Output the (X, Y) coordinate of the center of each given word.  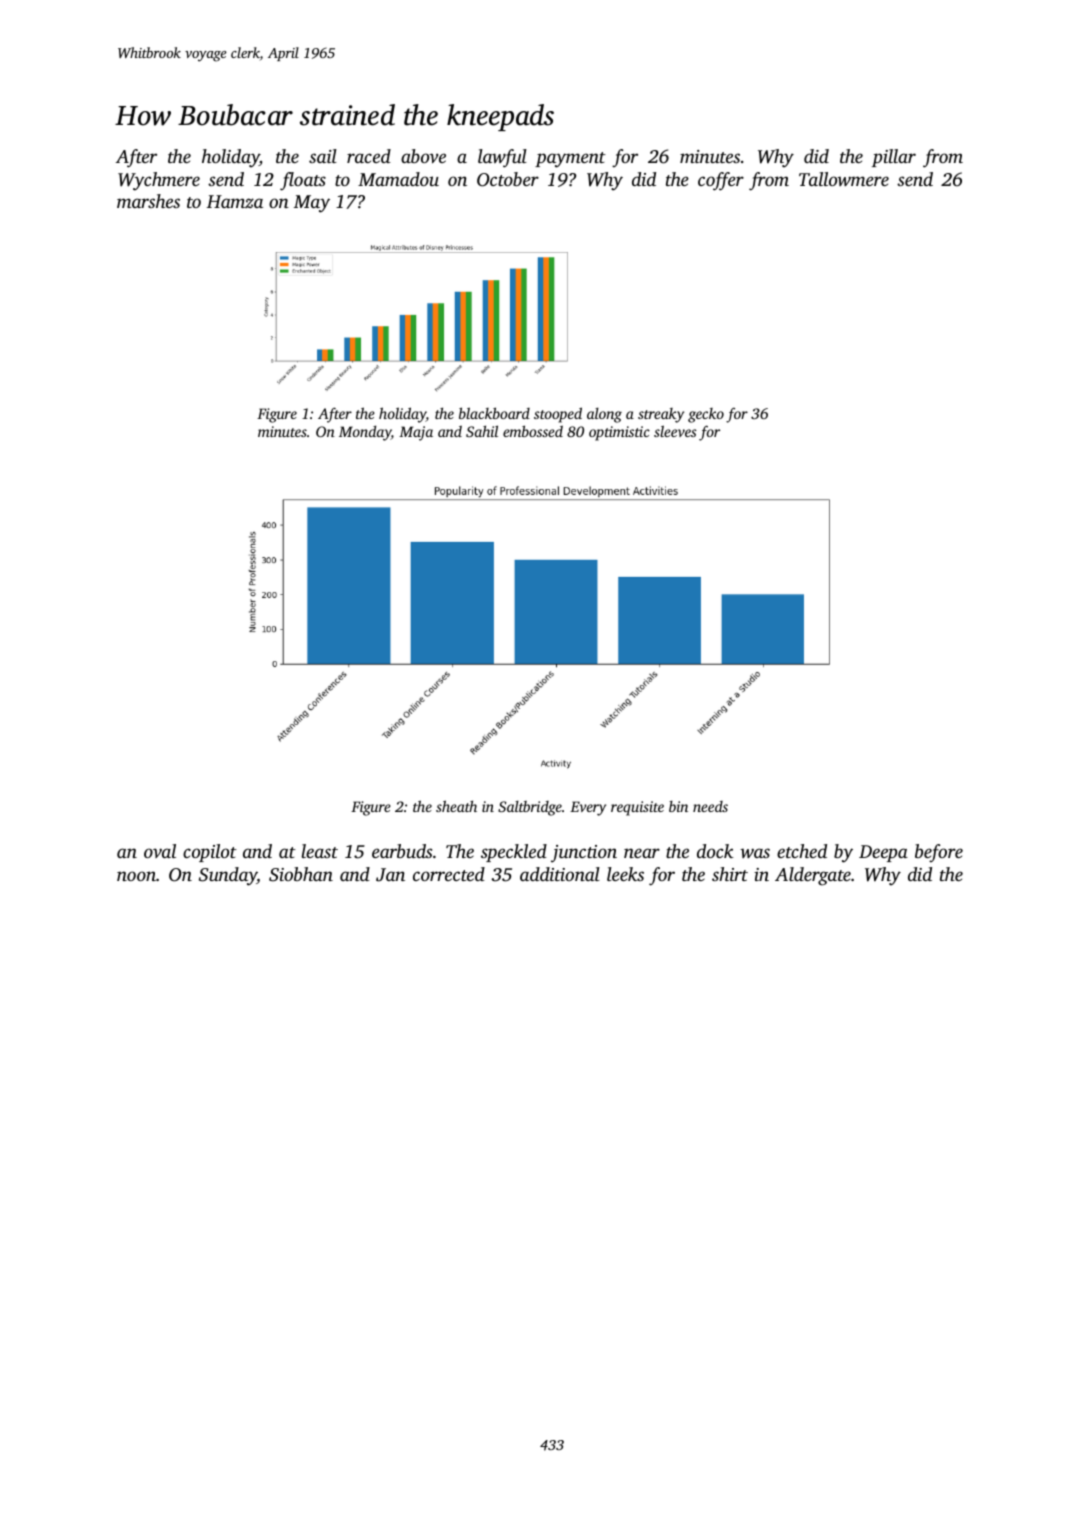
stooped (558, 415)
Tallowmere (844, 179)
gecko (706, 415)
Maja (416, 433)
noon (136, 876)
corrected (449, 874)
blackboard (494, 413)
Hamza (235, 201)
